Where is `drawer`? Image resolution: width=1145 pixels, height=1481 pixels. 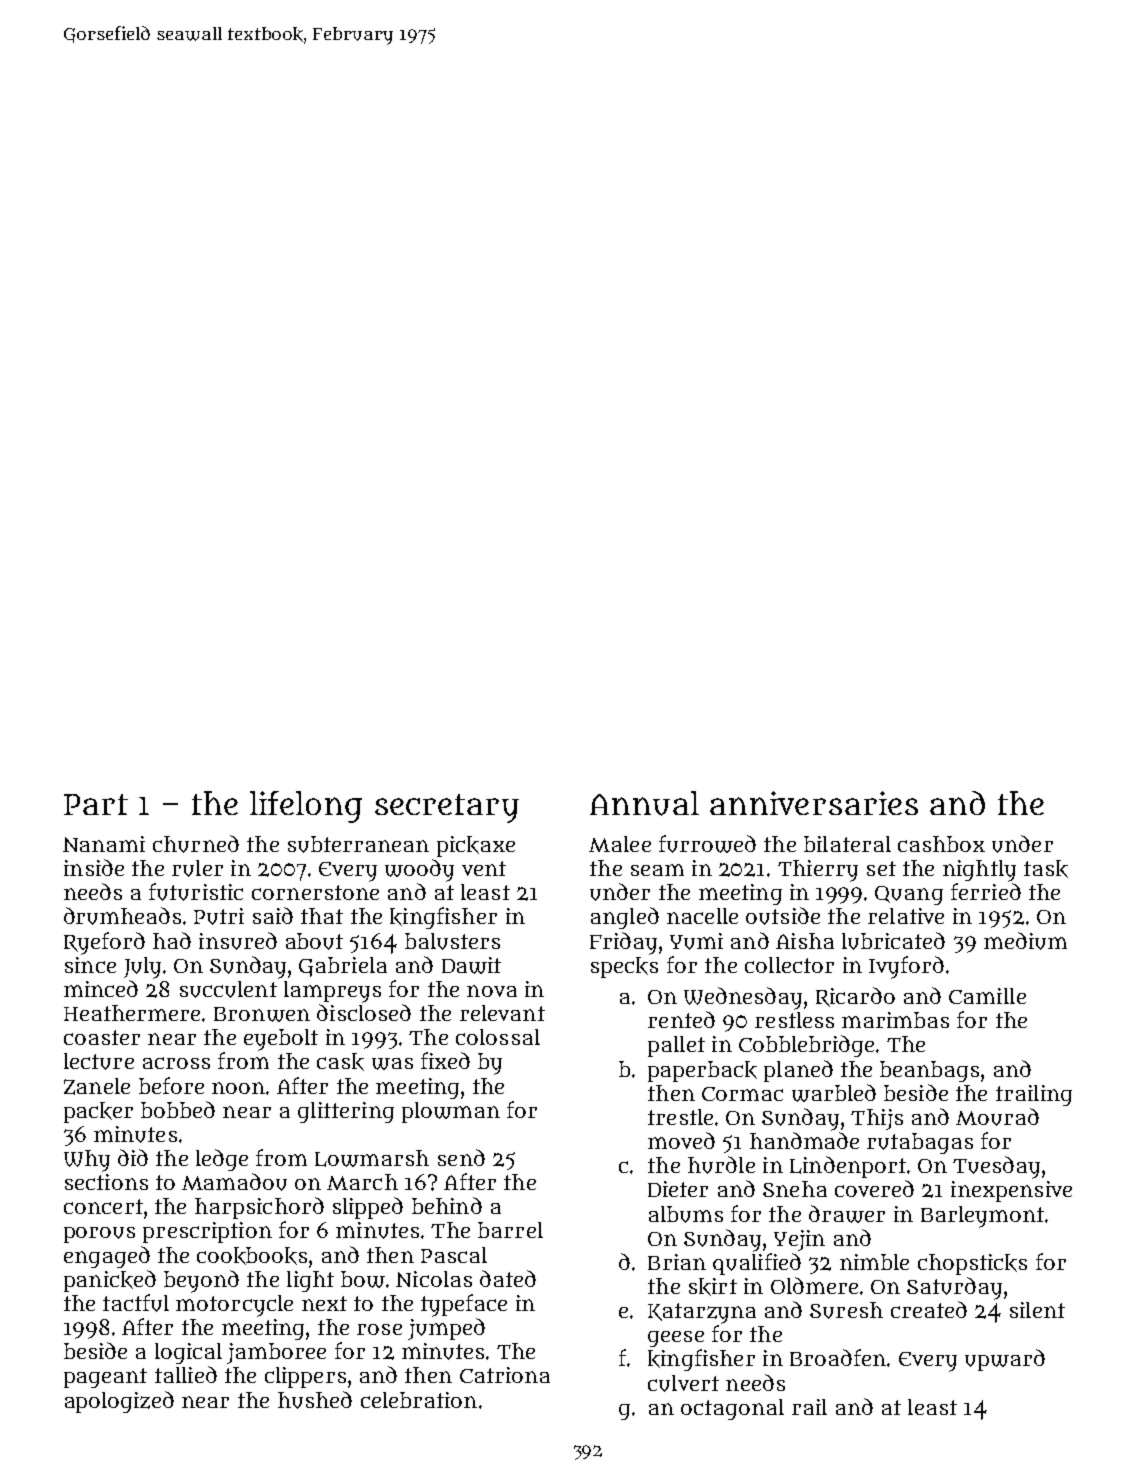 drawer is located at coordinates (847, 1214).
